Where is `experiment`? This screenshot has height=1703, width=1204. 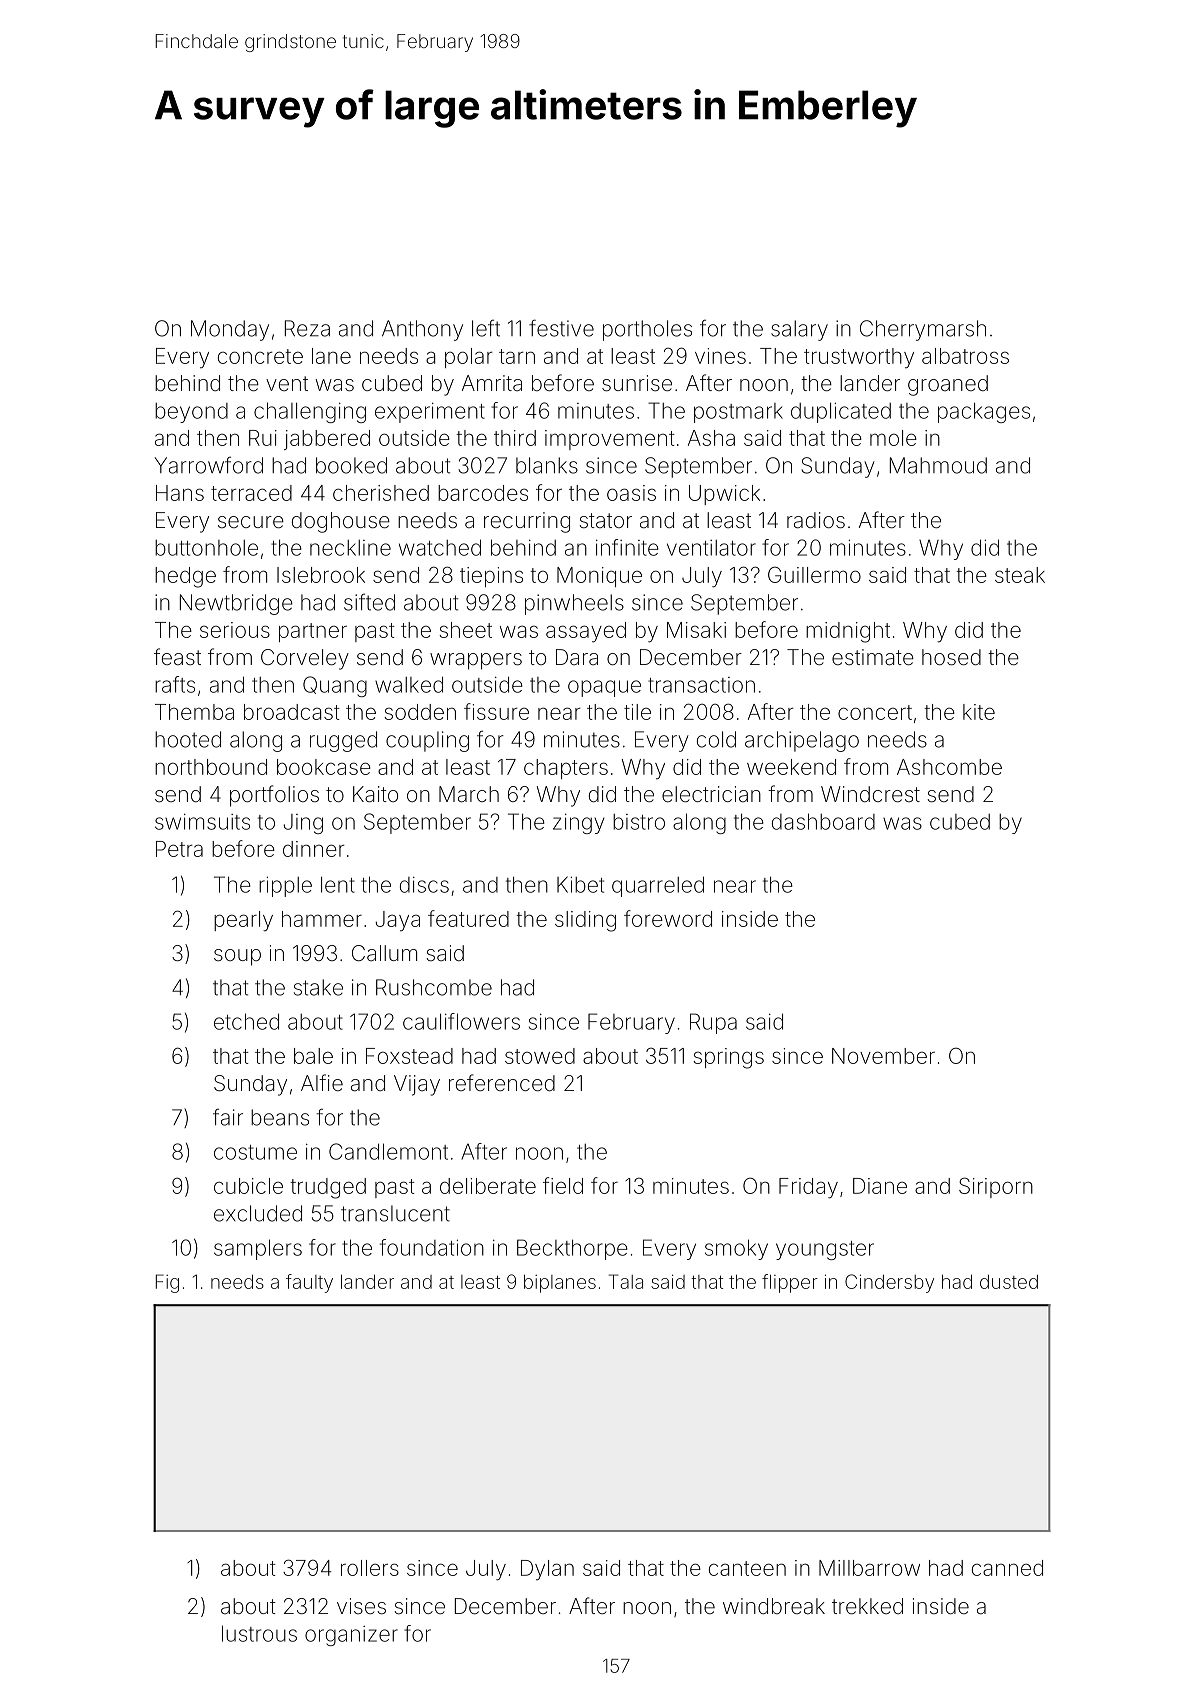 experiment is located at coordinates (430, 413).
